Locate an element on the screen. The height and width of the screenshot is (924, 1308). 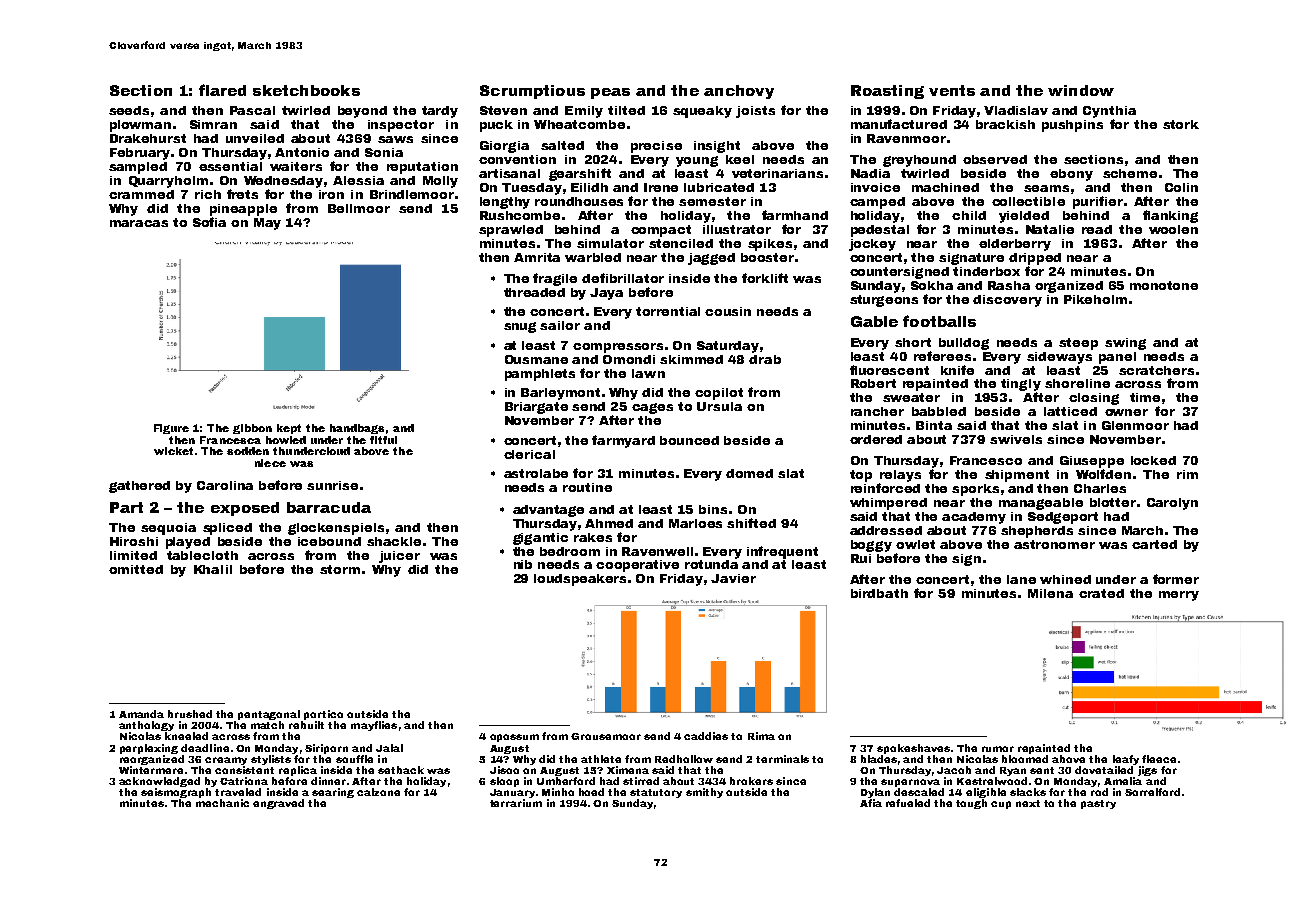
window is located at coordinates (1081, 90).
